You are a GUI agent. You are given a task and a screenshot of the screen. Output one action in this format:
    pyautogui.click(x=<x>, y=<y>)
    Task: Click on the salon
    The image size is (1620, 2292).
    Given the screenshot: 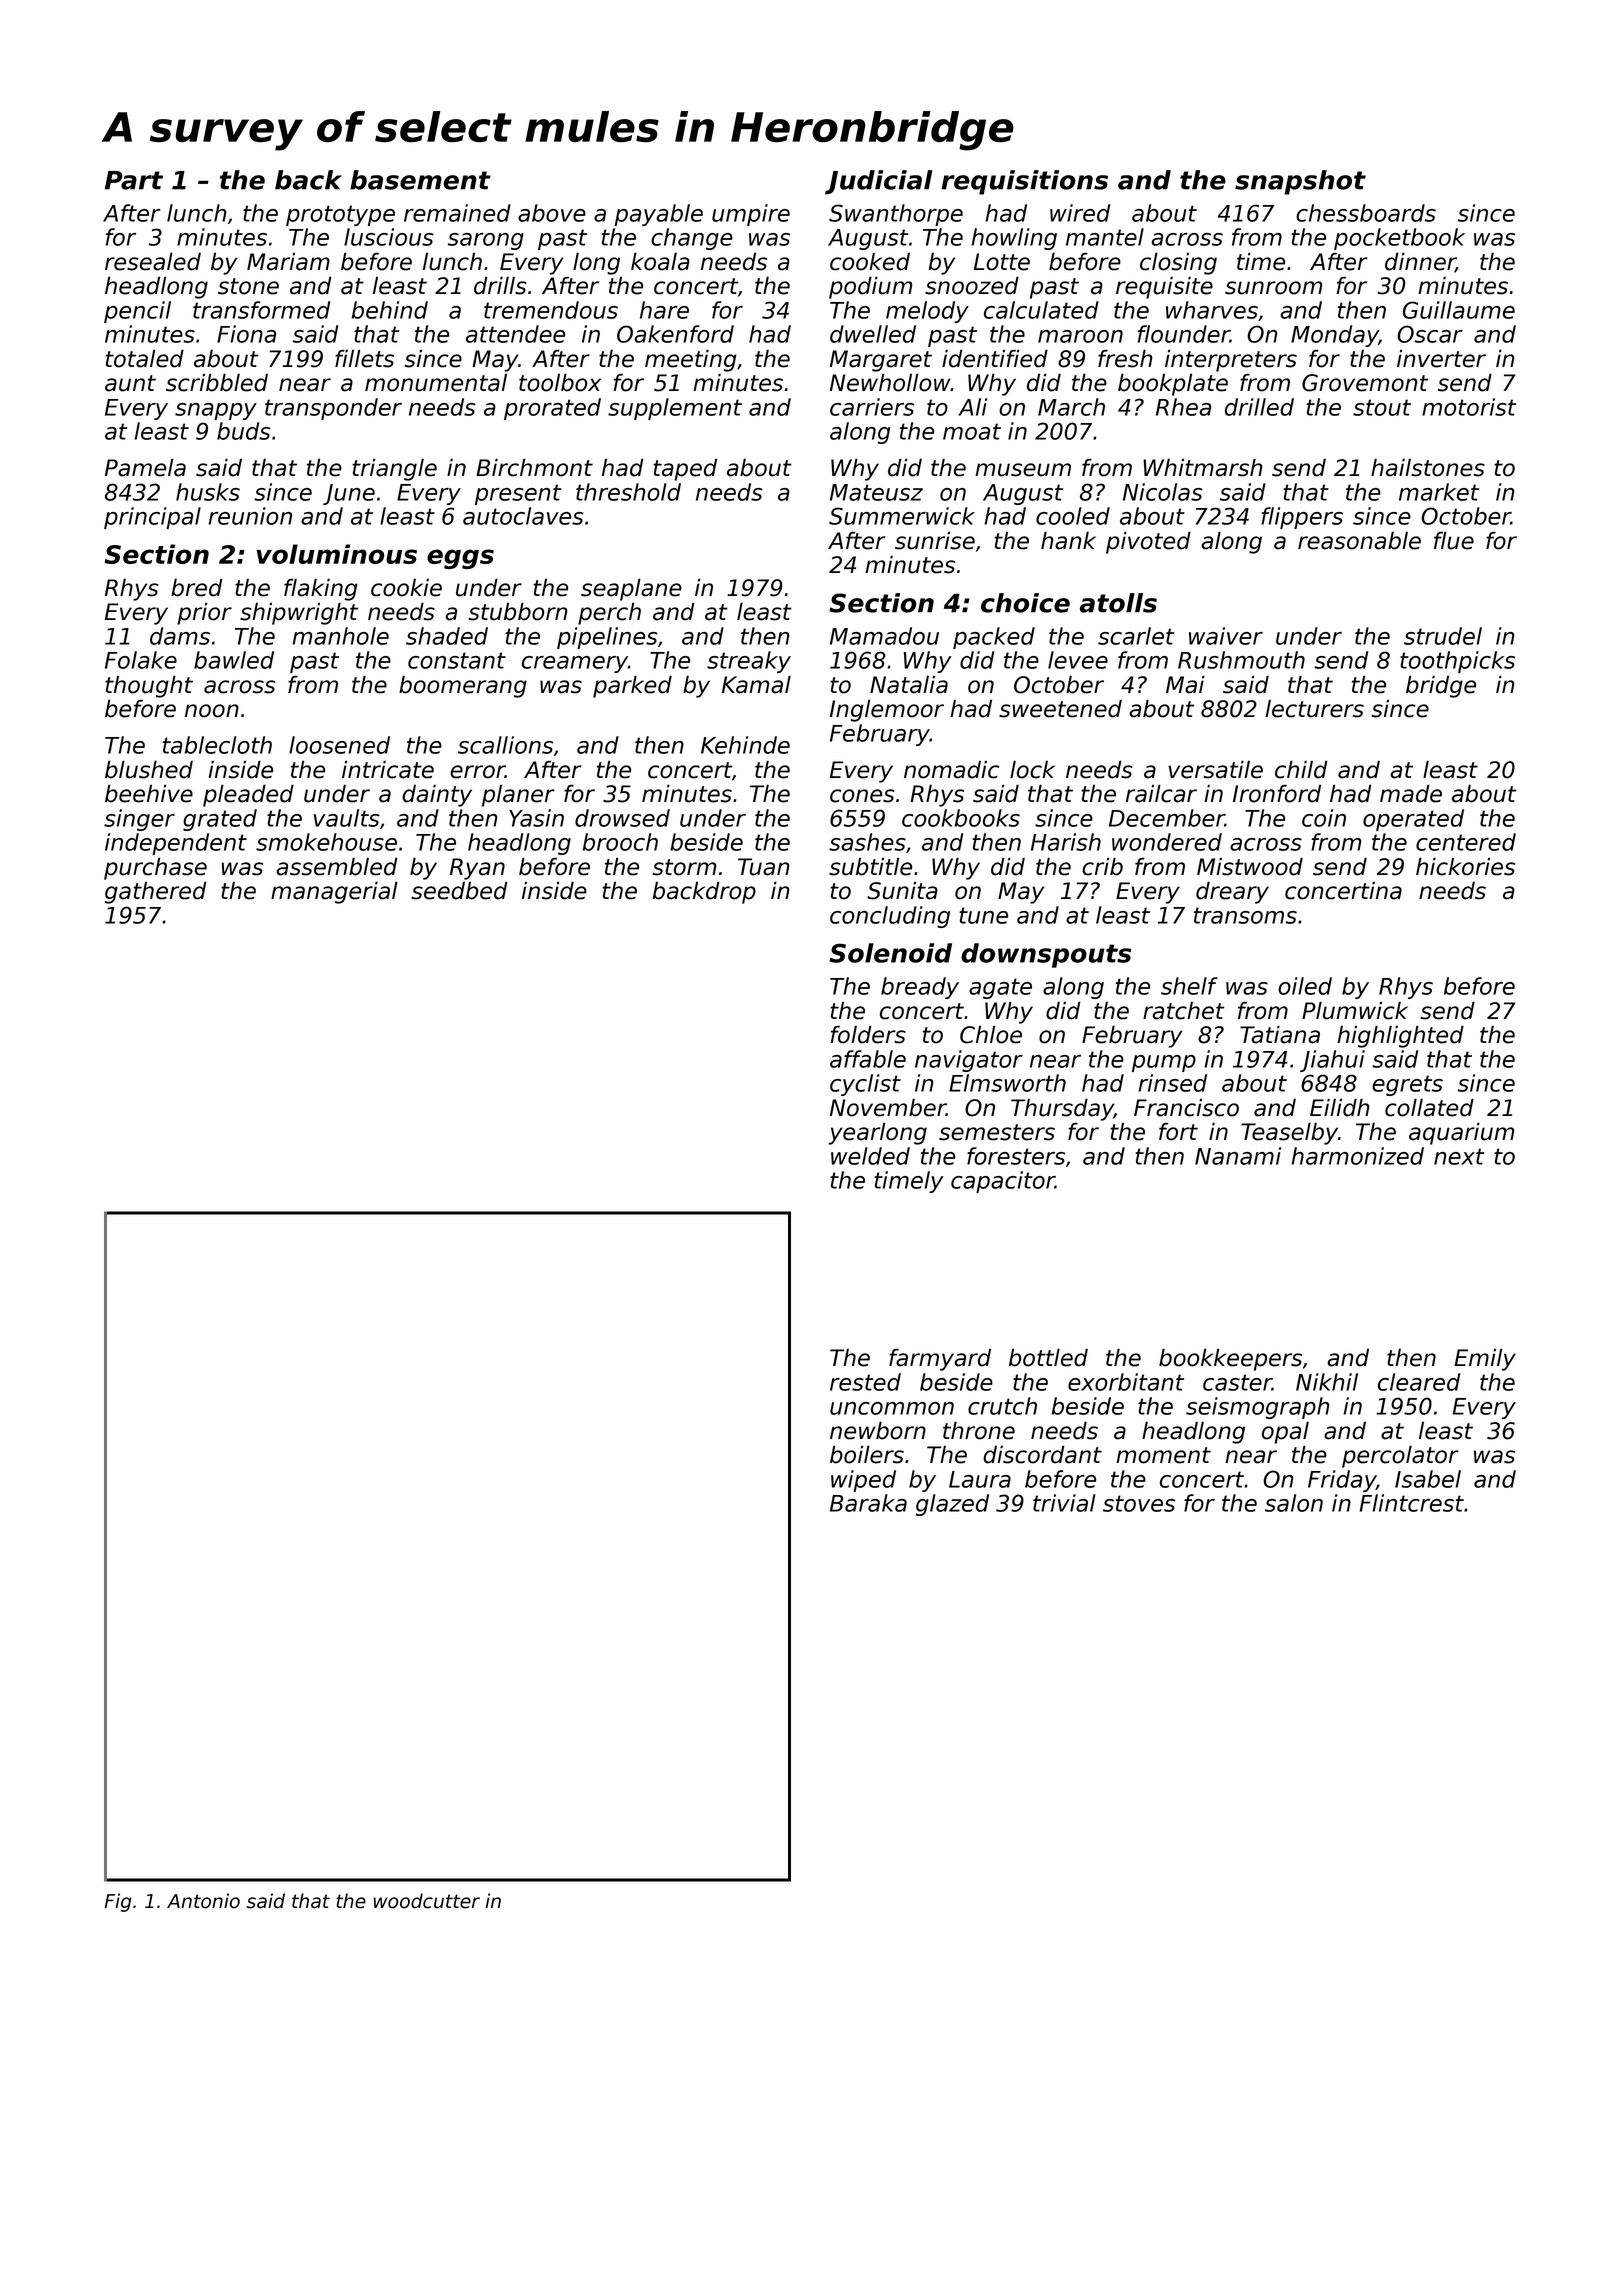 What is the action you would take?
    pyautogui.click(x=1294, y=1503)
